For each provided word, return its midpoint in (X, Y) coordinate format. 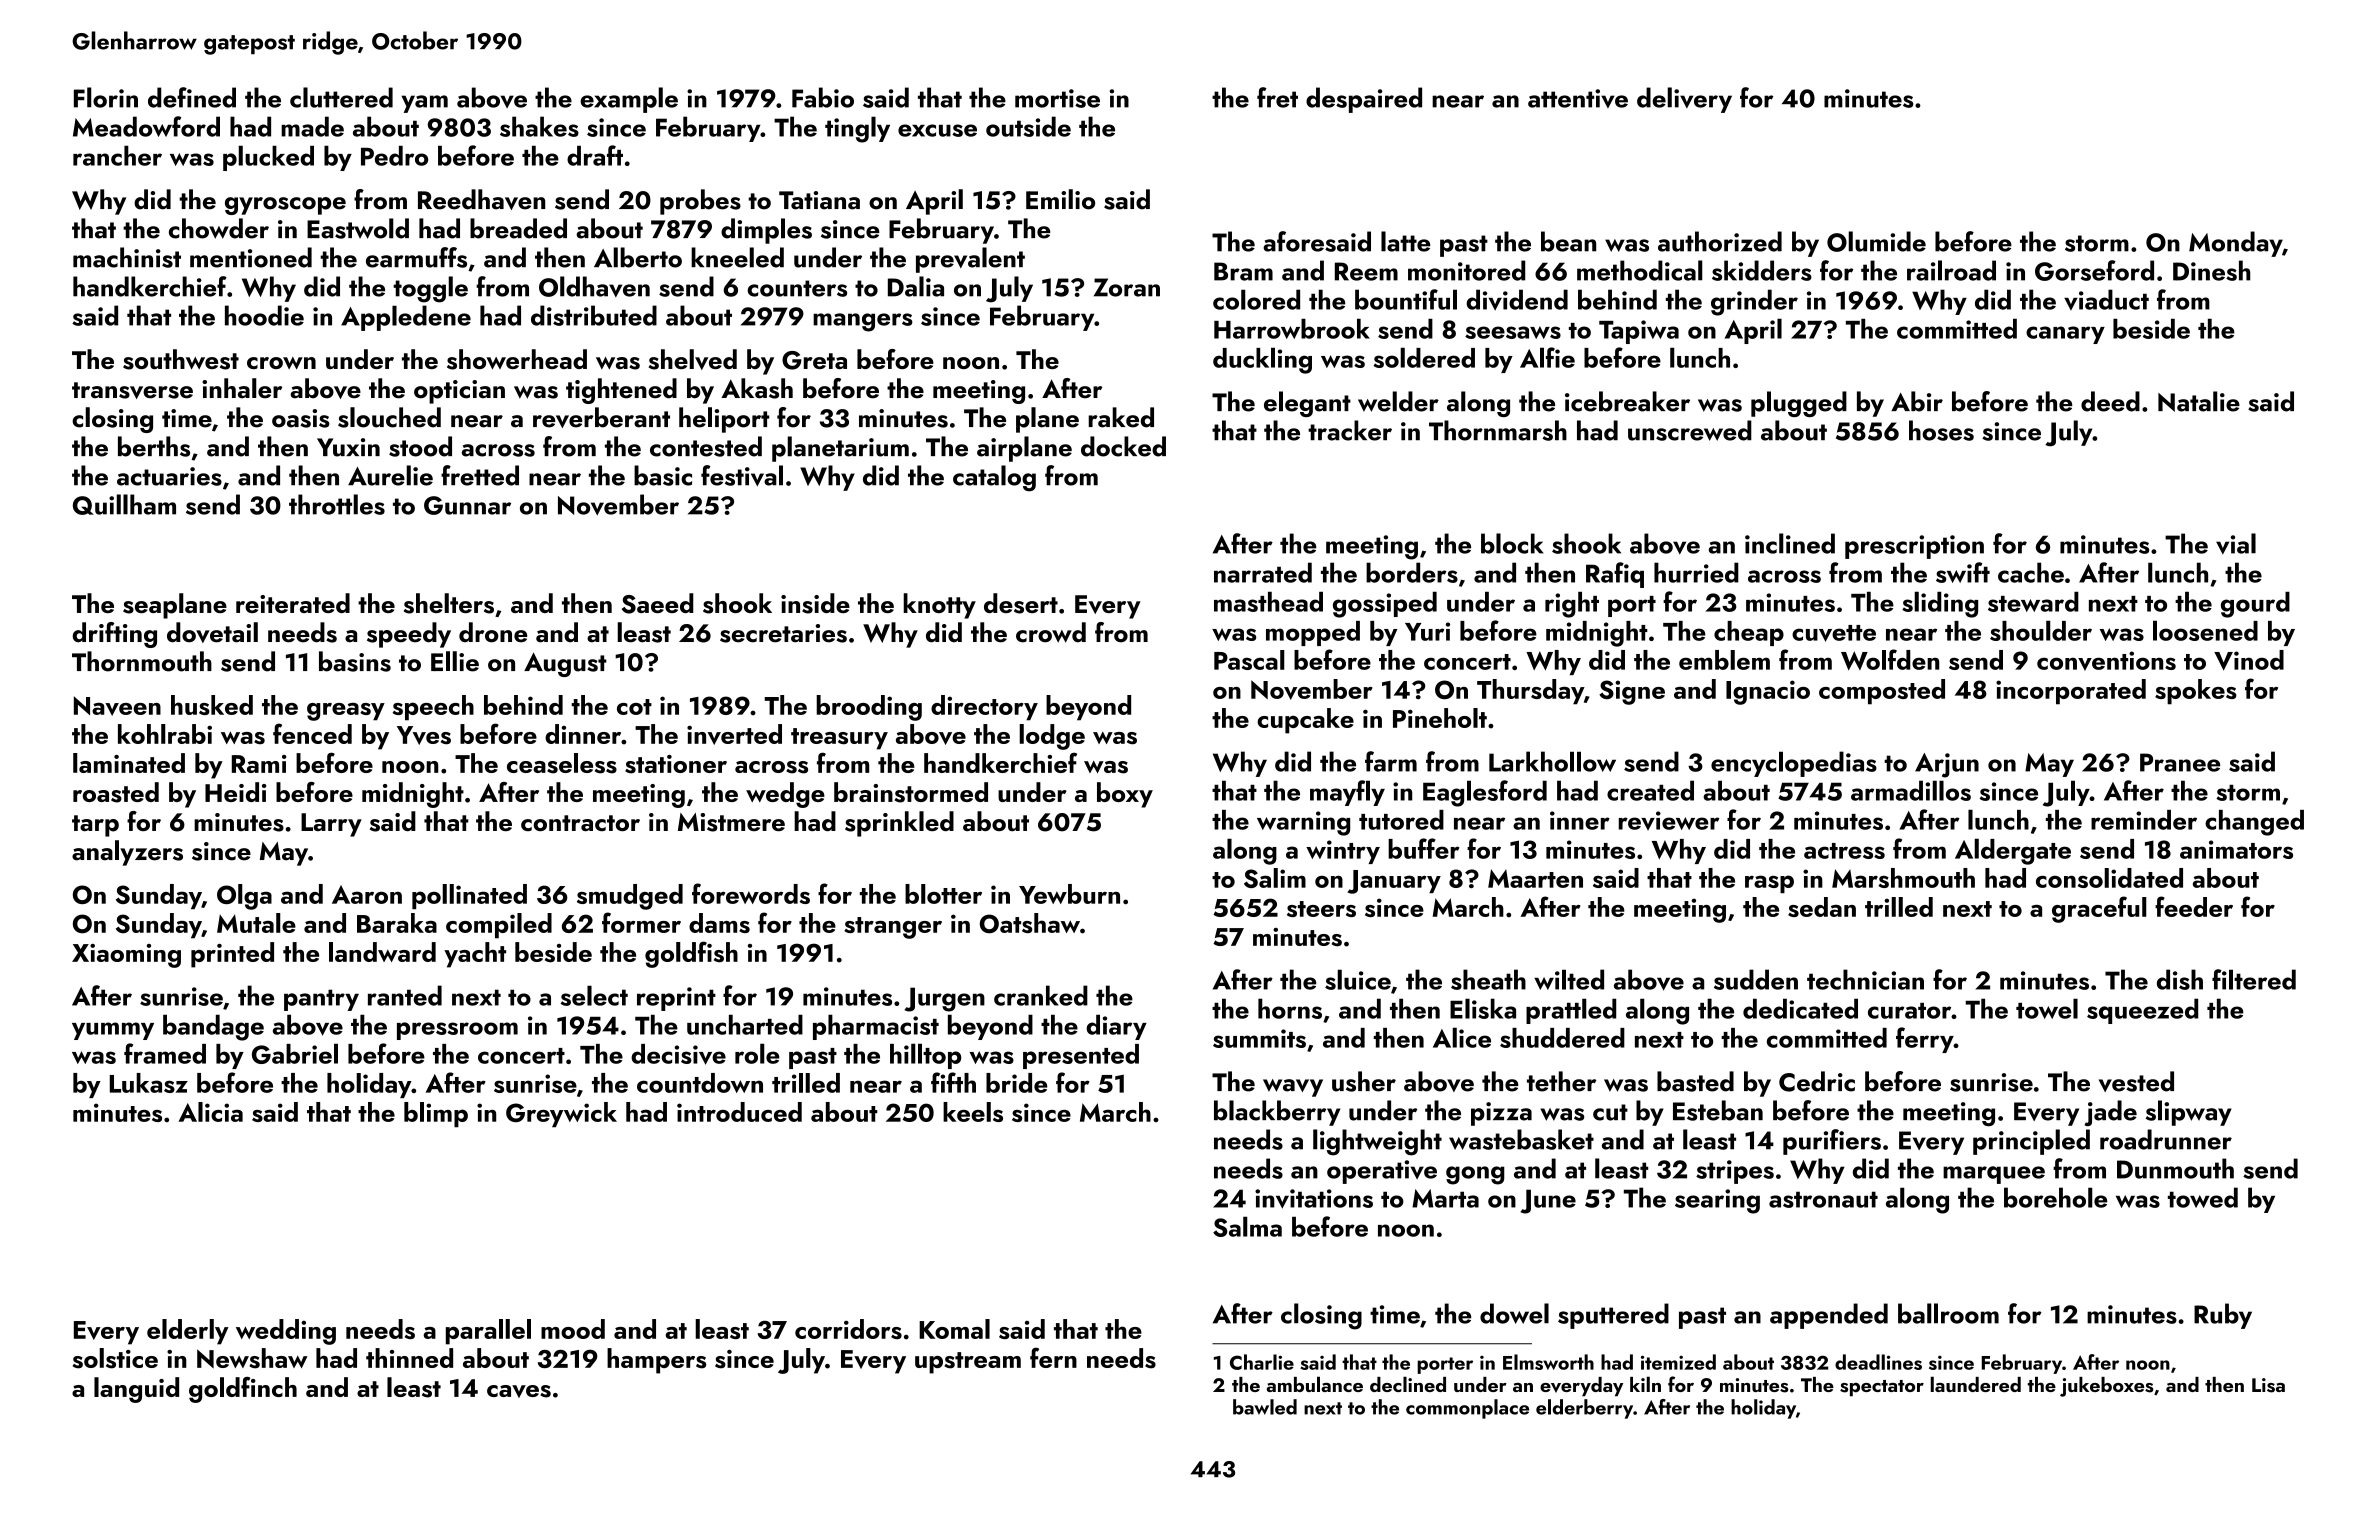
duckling (1262, 360)
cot (634, 707)
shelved (693, 359)
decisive (678, 1054)
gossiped (1385, 605)
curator (1909, 1011)
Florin (106, 97)
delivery (1684, 100)
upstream (968, 1363)
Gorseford (2094, 270)
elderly (188, 1332)
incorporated (2071, 692)
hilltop (925, 1056)
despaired (1364, 100)
